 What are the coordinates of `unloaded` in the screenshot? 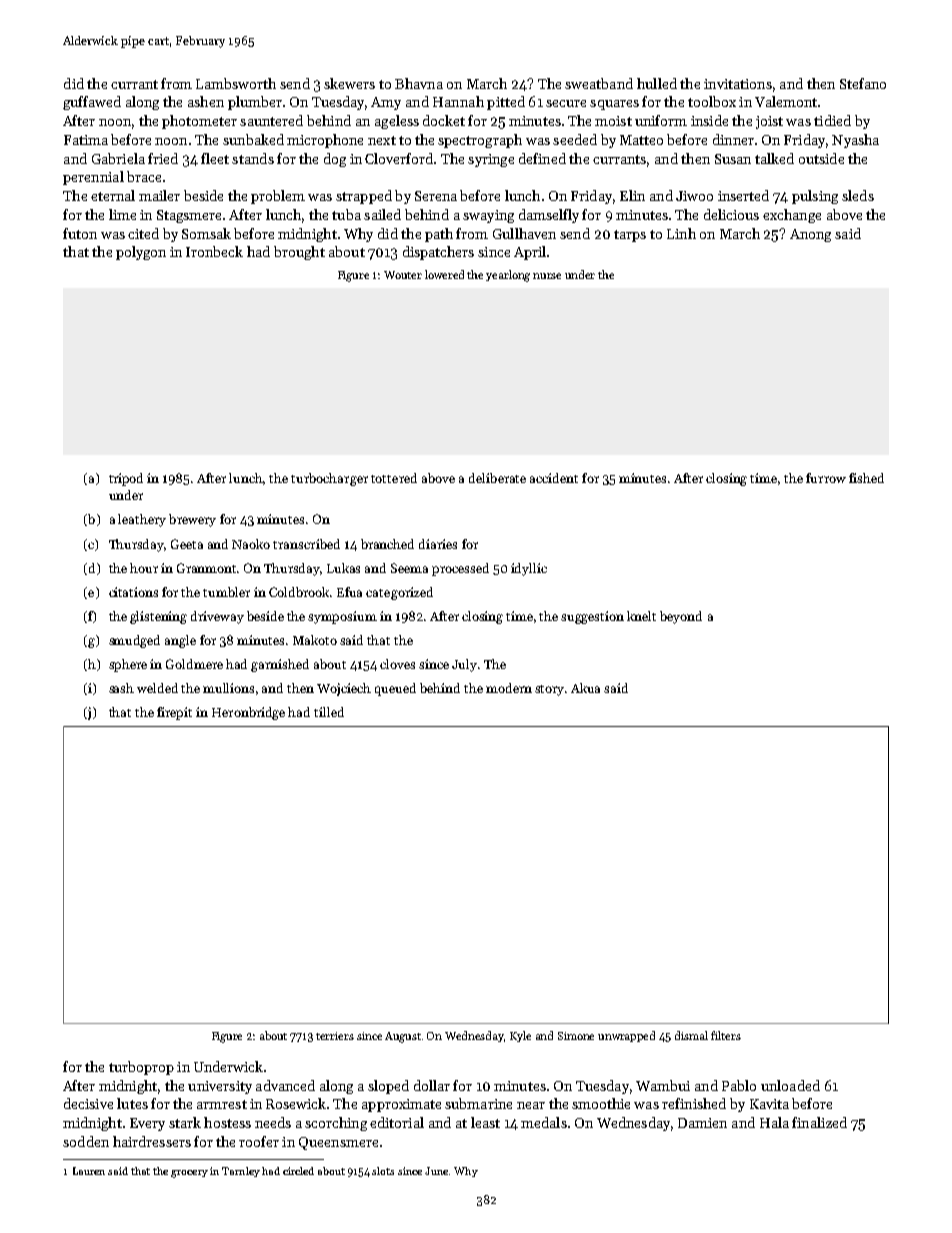 It's located at (790, 1085).
